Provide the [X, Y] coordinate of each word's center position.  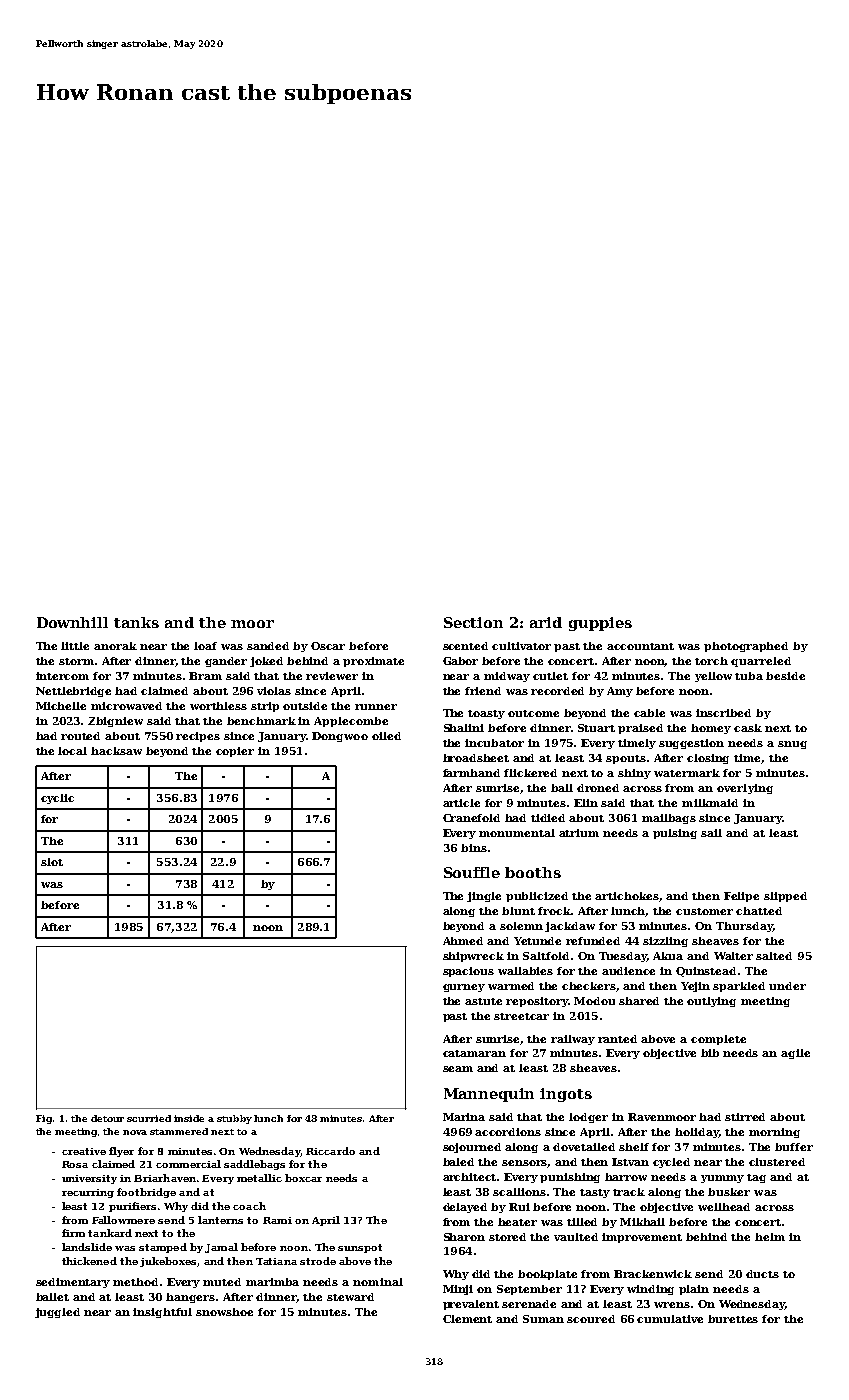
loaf [205, 646]
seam [458, 1069]
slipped [785, 897]
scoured [591, 1319]
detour [107, 1118]
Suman [543, 1319]
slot [52, 862]
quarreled [761, 662]
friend [483, 691]
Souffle [472, 872]
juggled [57, 1313]
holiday [697, 1133]
